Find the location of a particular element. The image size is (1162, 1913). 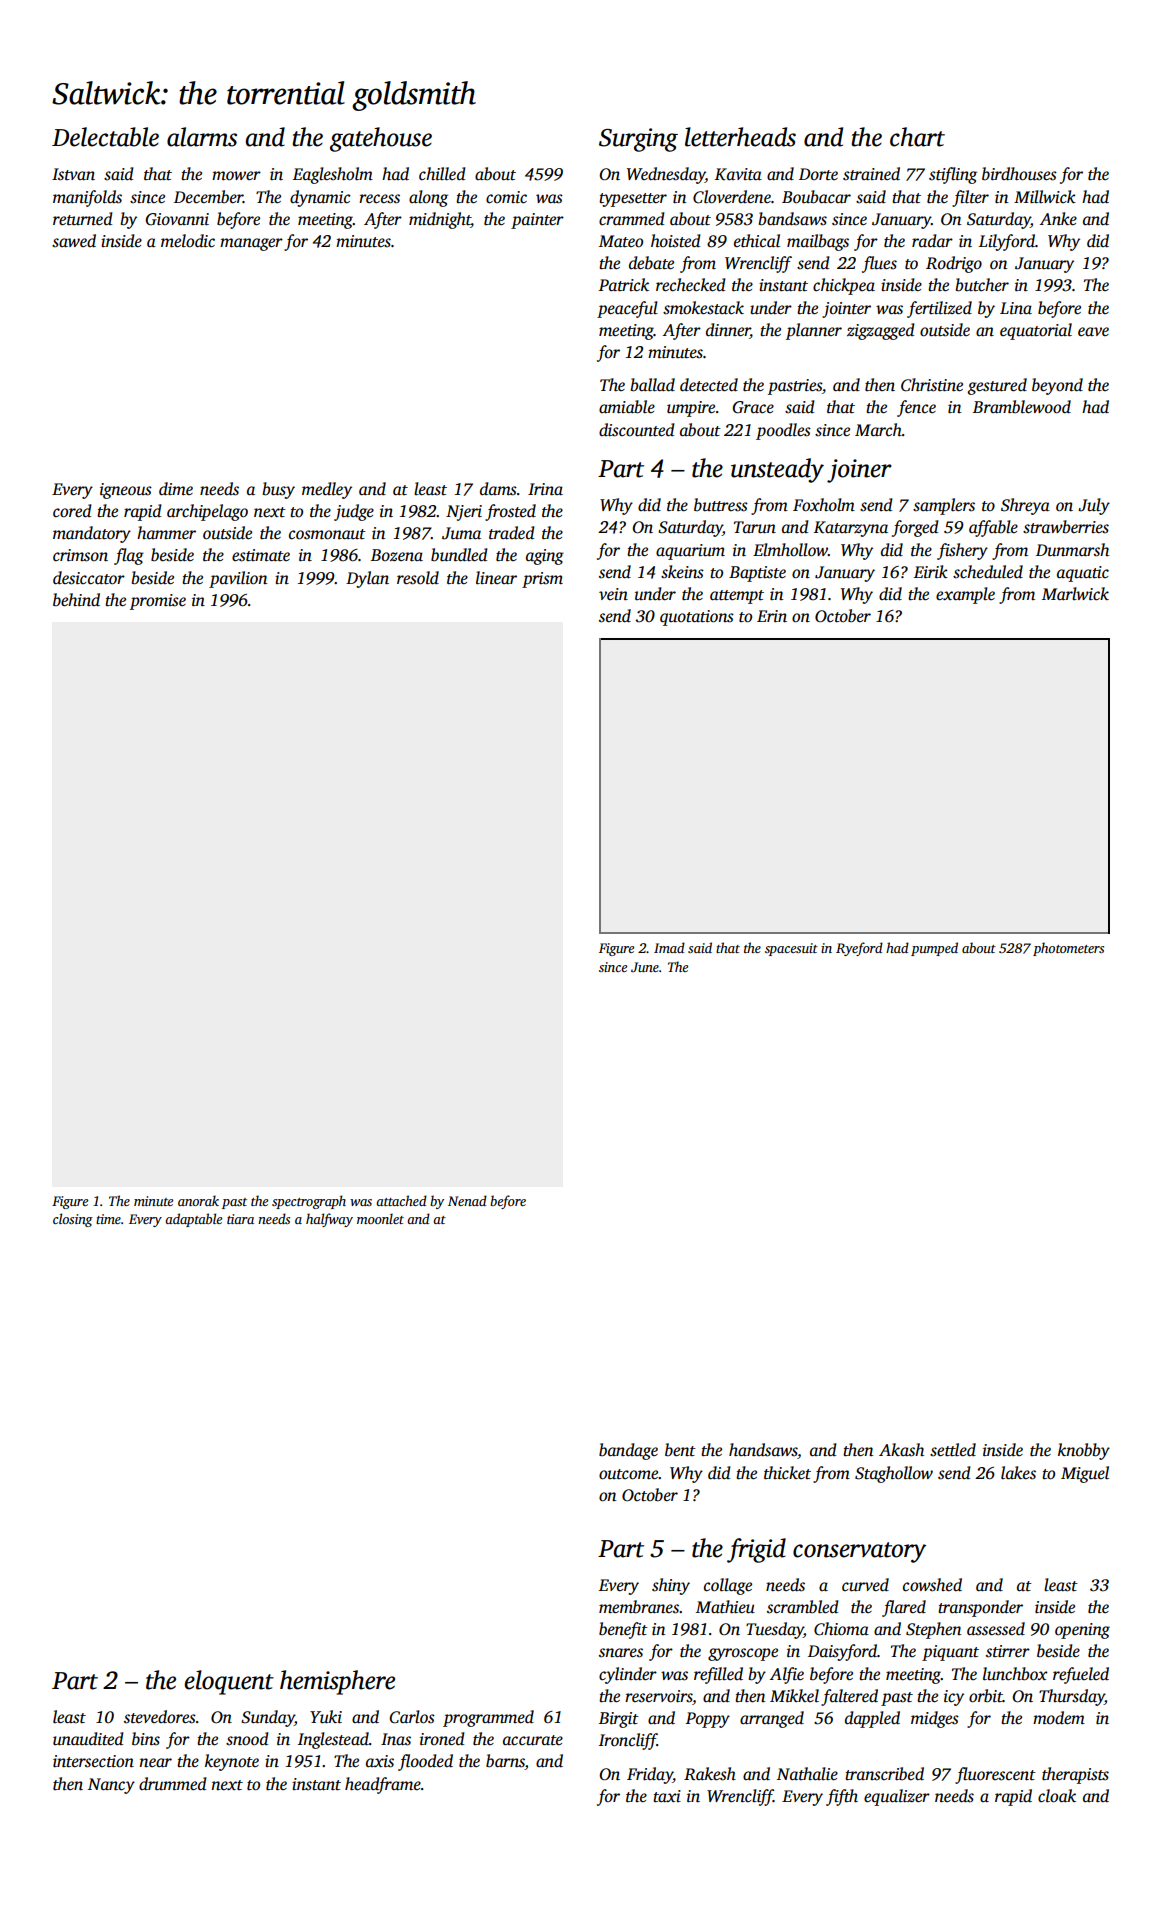

Giovanni is located at coordinates (177, 219).
